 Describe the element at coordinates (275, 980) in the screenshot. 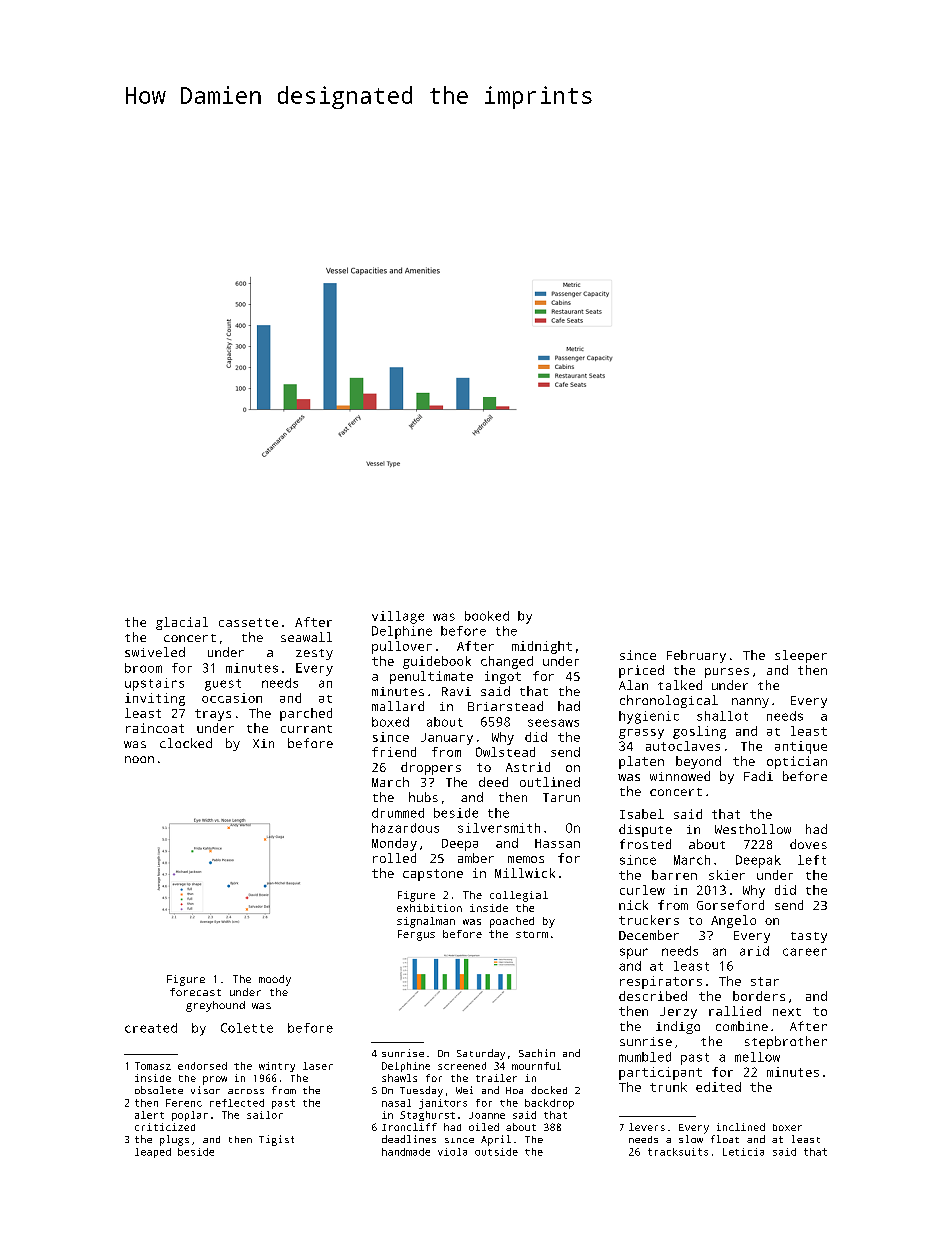

I see `moody` at that location.
